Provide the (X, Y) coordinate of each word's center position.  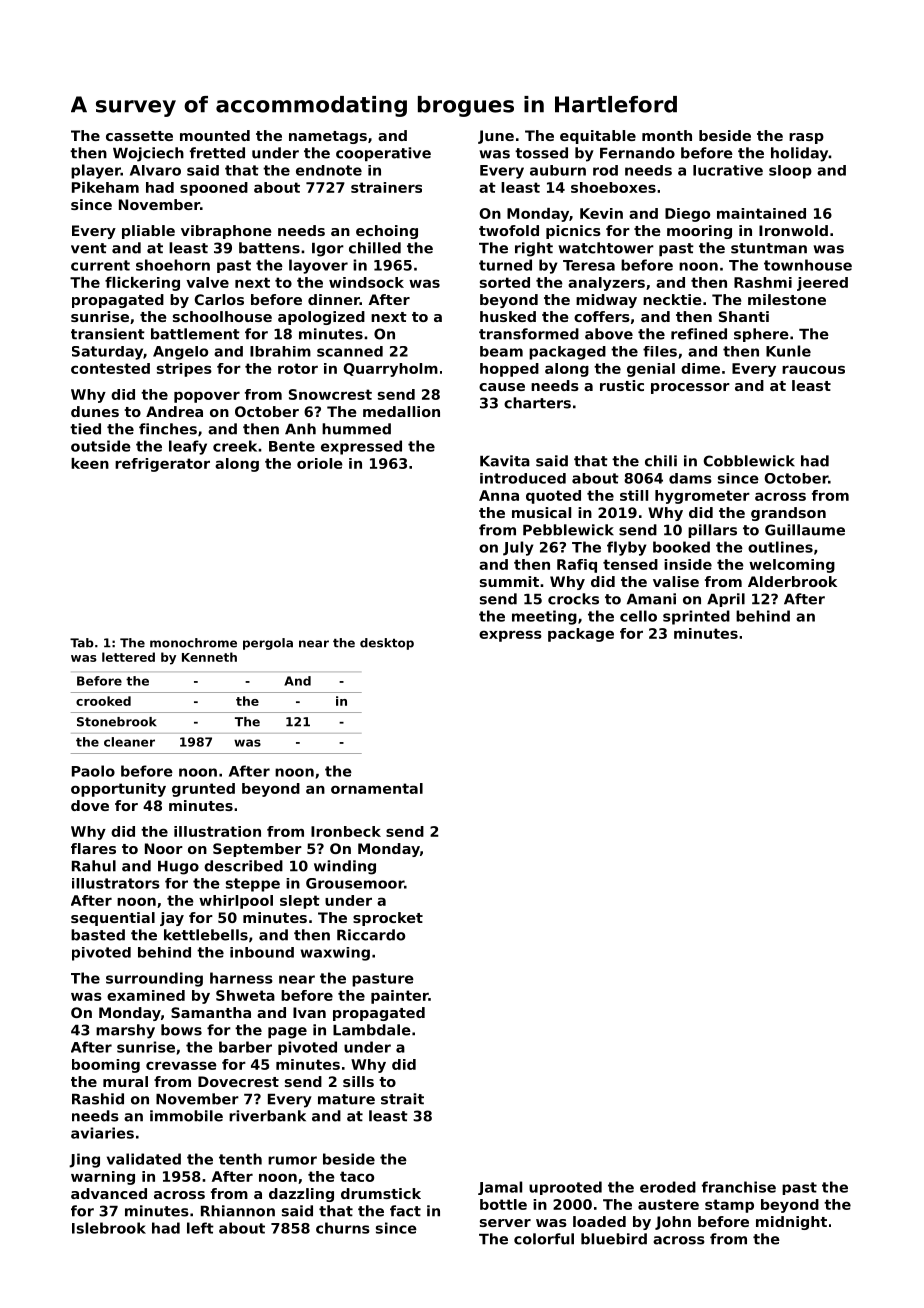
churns (343, 1228)
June (496, 137)
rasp (806, 138)
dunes (95, 411)
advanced (109, 1193)
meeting (544, 617)
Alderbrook (792, 581)
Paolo (93, 771)
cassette (139, 136)
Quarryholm (390, 370)
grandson (788, 514)
